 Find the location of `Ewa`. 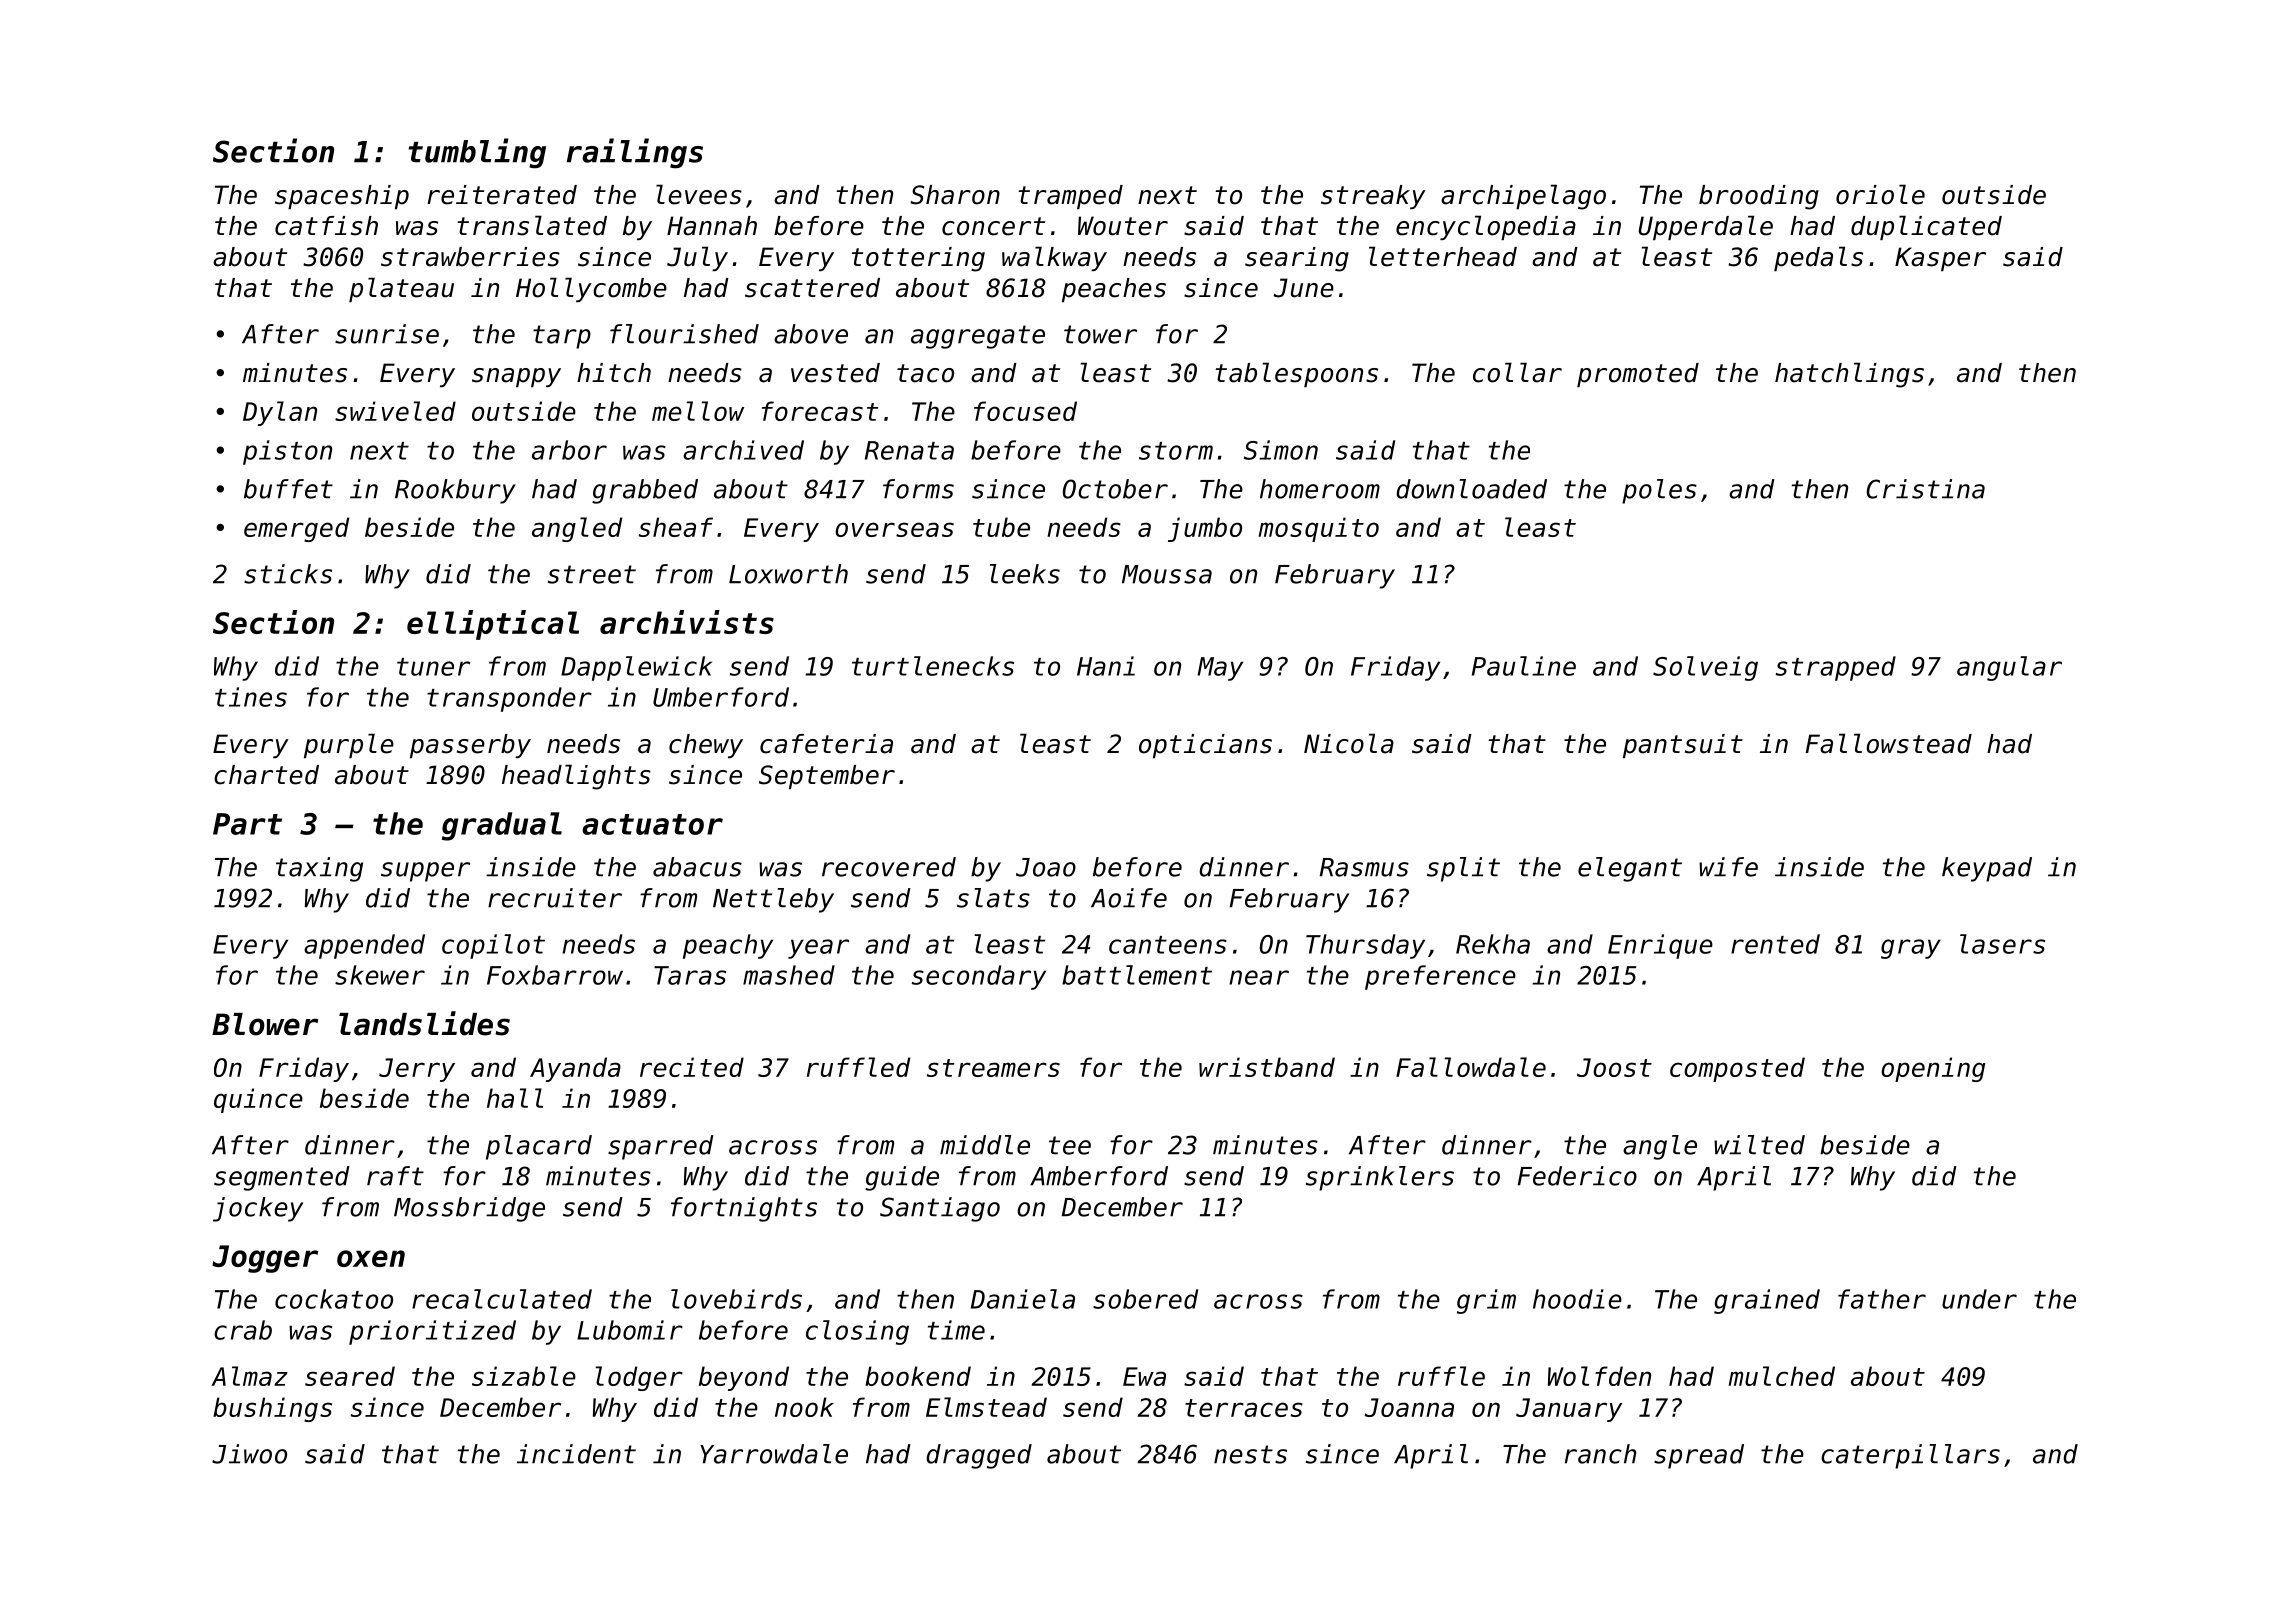

Ewa is located at coordinates (1144, 1376).
